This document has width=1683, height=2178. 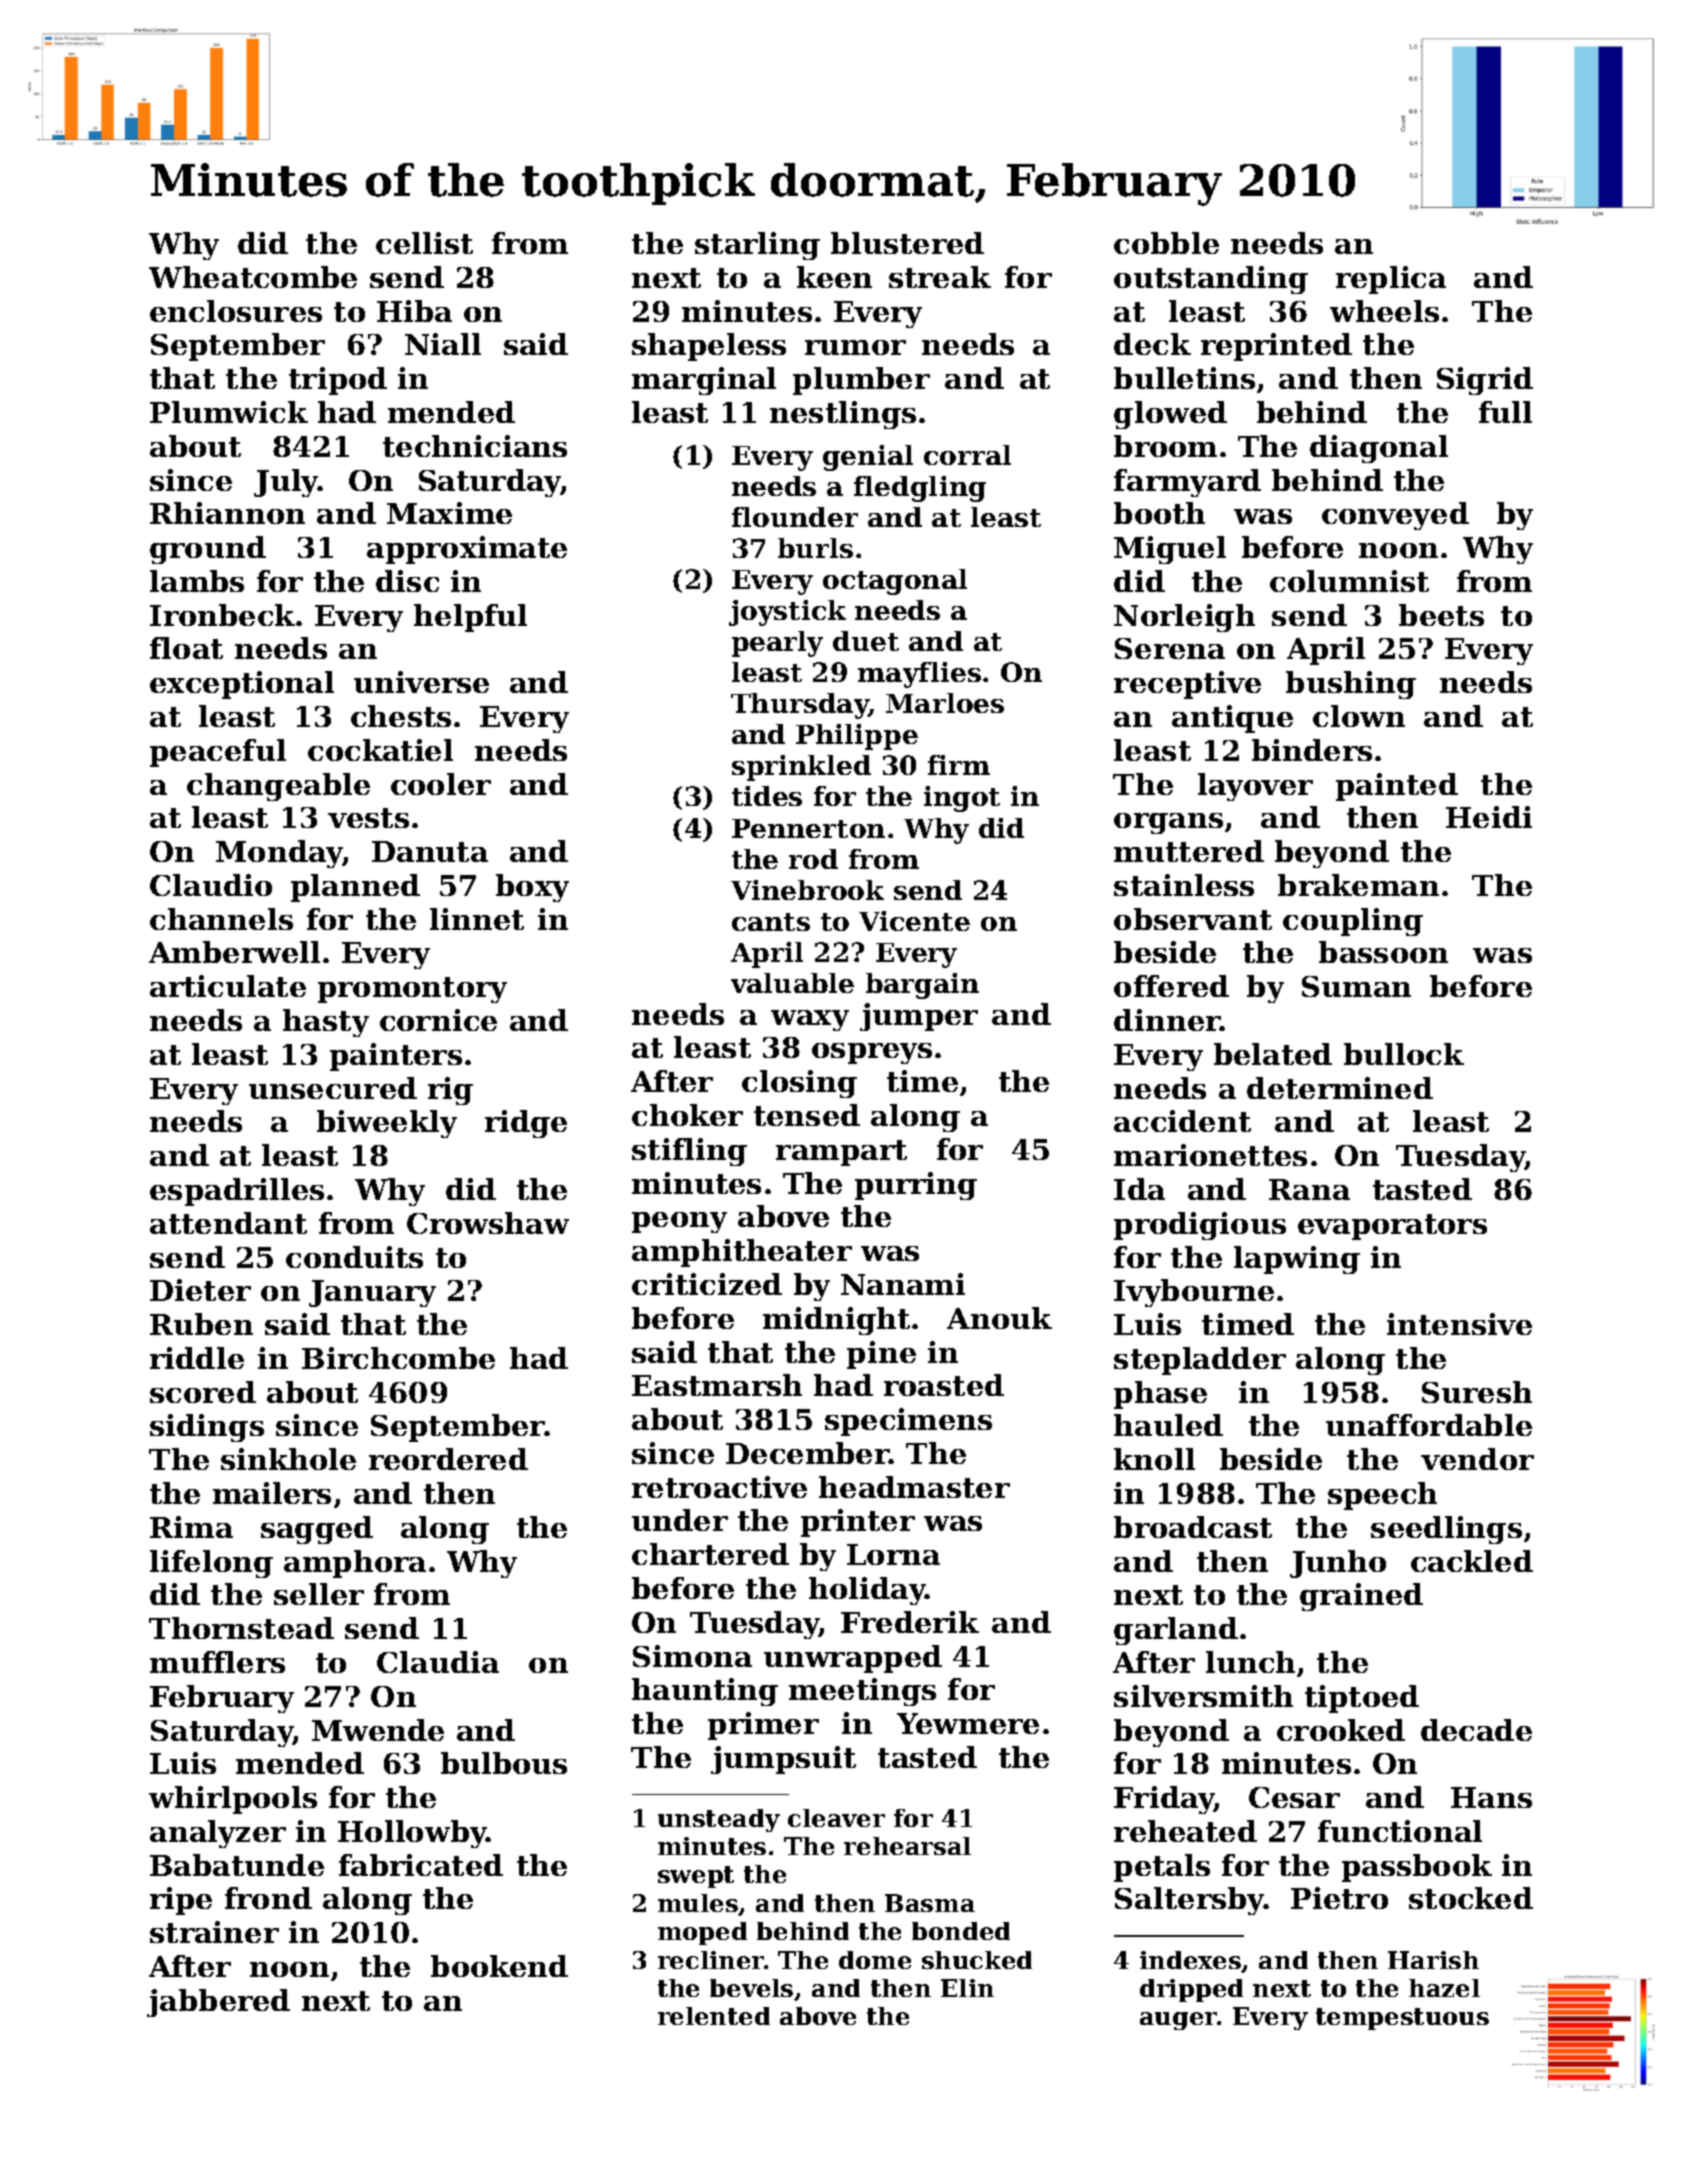 I want to click on exceptional, so click(x=242, y=685).
